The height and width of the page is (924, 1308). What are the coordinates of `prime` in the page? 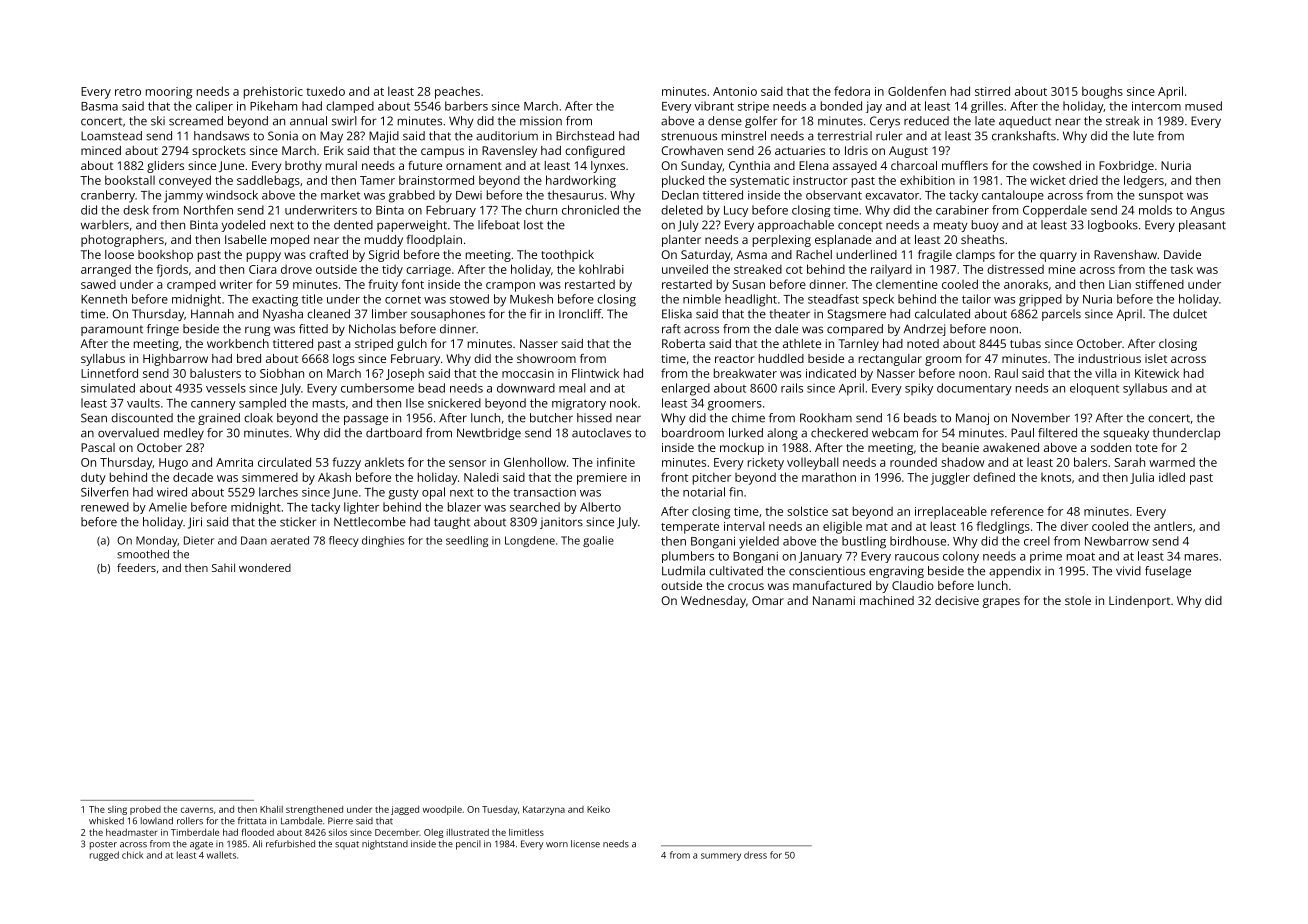 It's located at (1046, 557).
